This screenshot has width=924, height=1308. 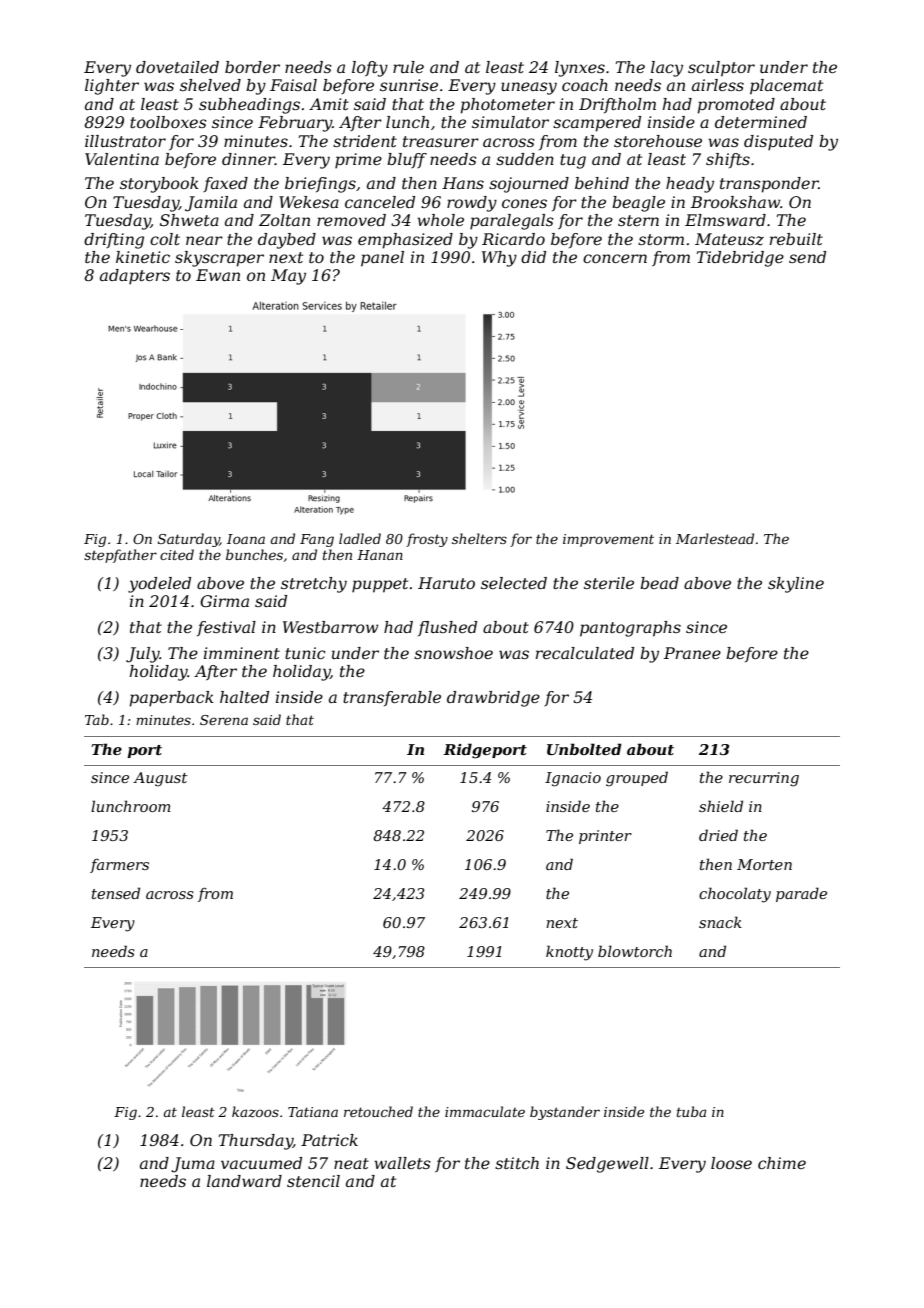 I want to click on Why, so click(x=499, y=259).
